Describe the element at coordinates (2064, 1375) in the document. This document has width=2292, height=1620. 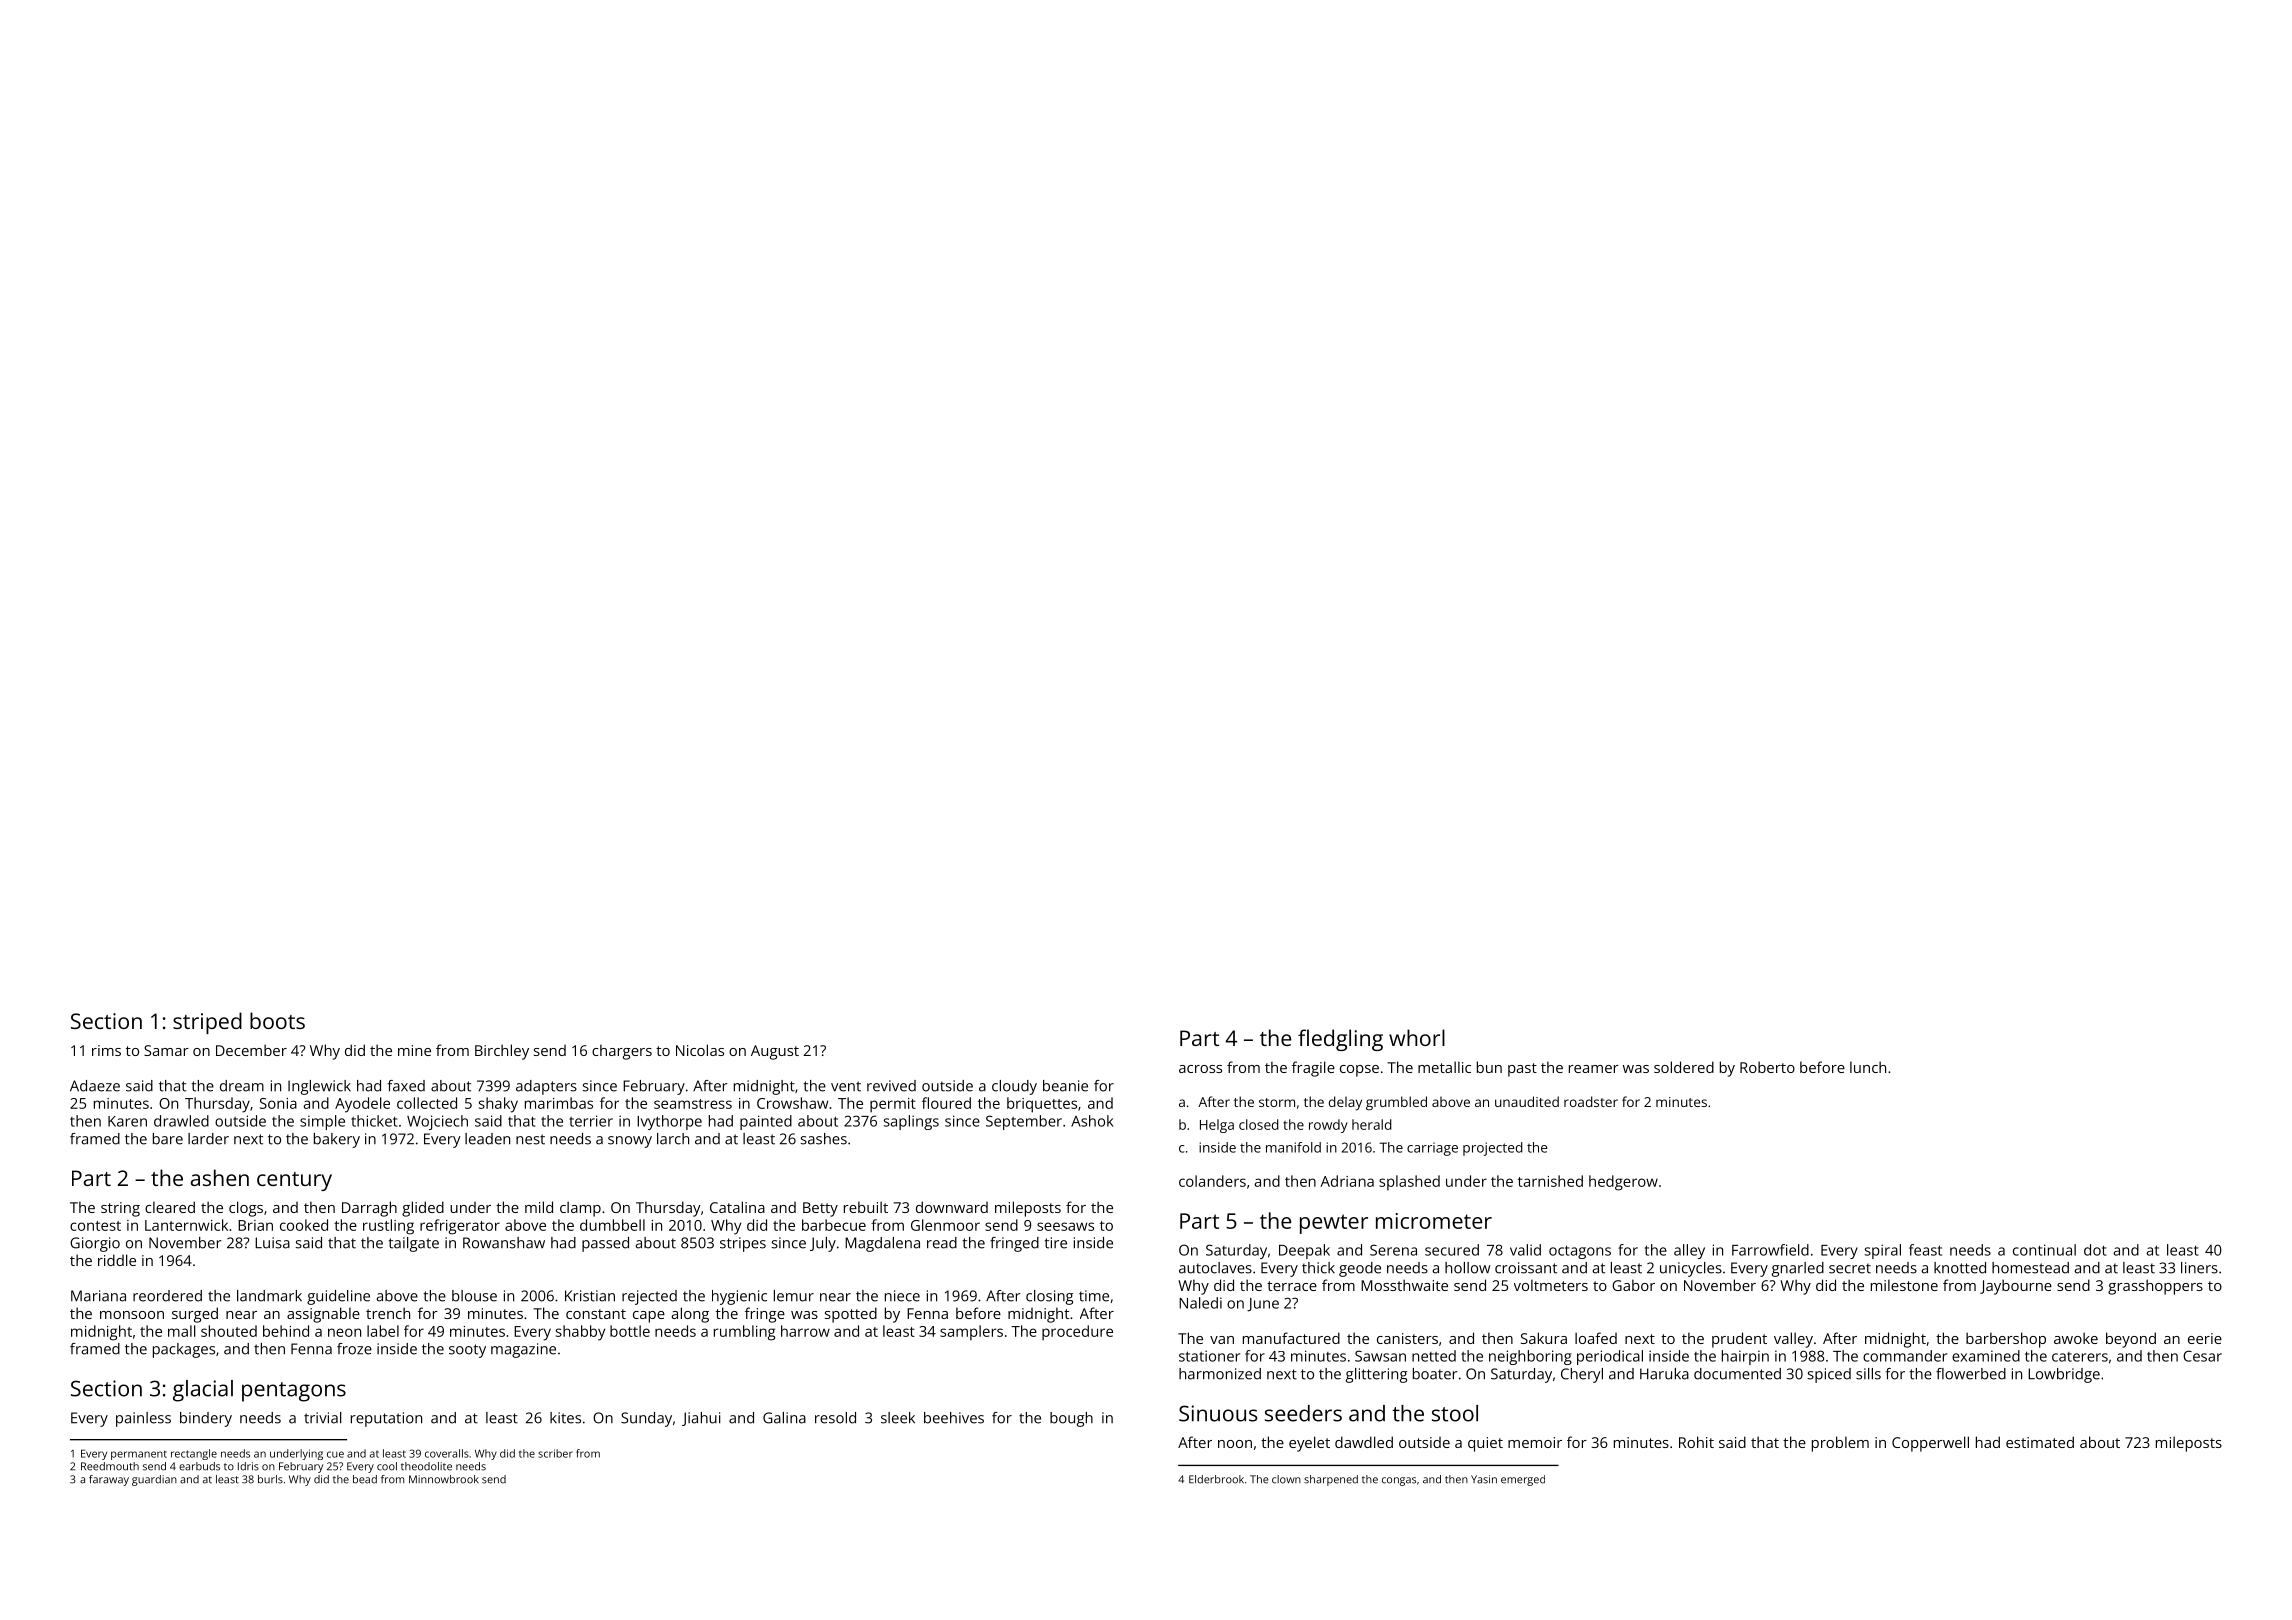
I see `Lowbridge` at that location.
